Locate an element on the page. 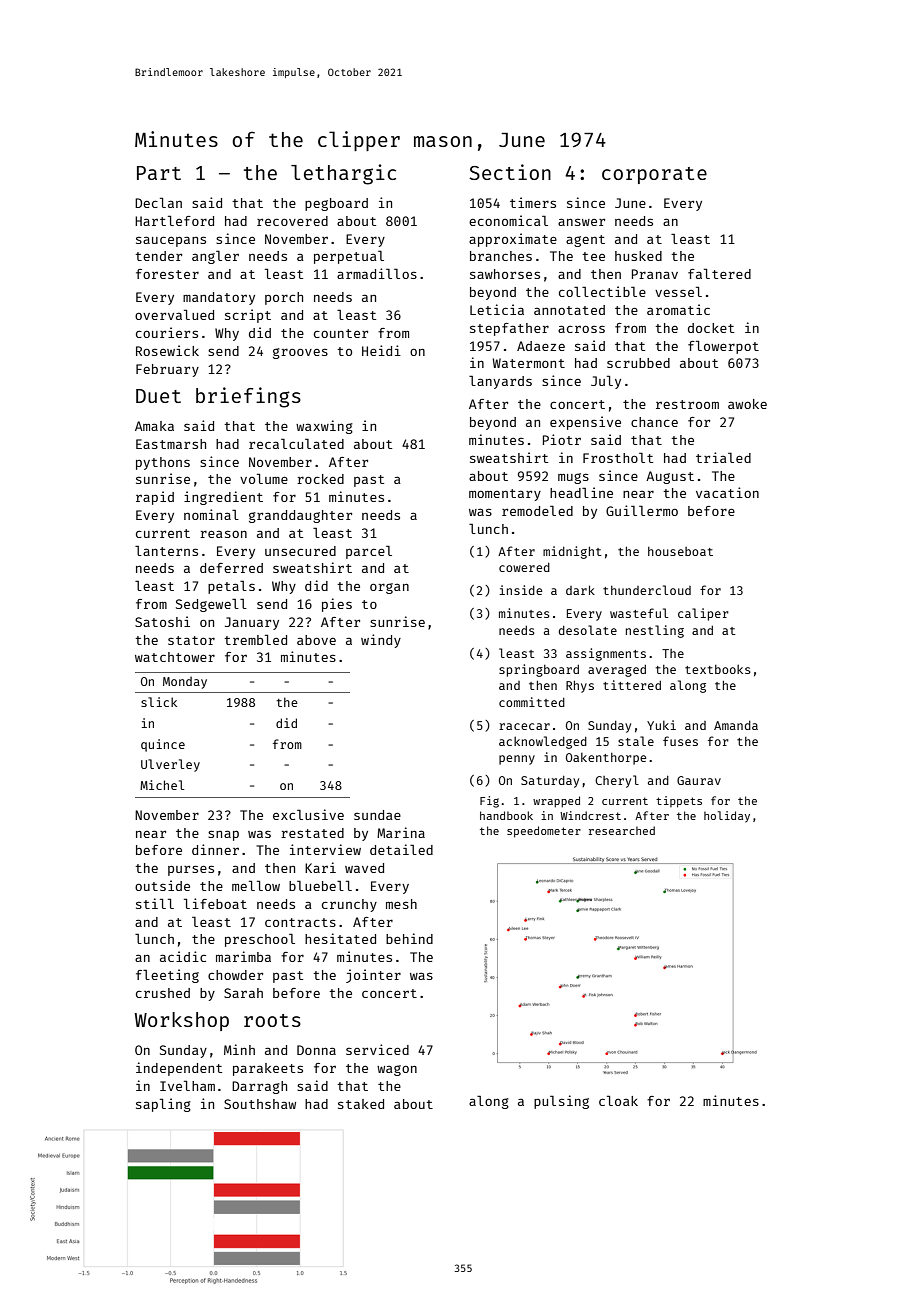  Section is located at coordinates (510, 172).
